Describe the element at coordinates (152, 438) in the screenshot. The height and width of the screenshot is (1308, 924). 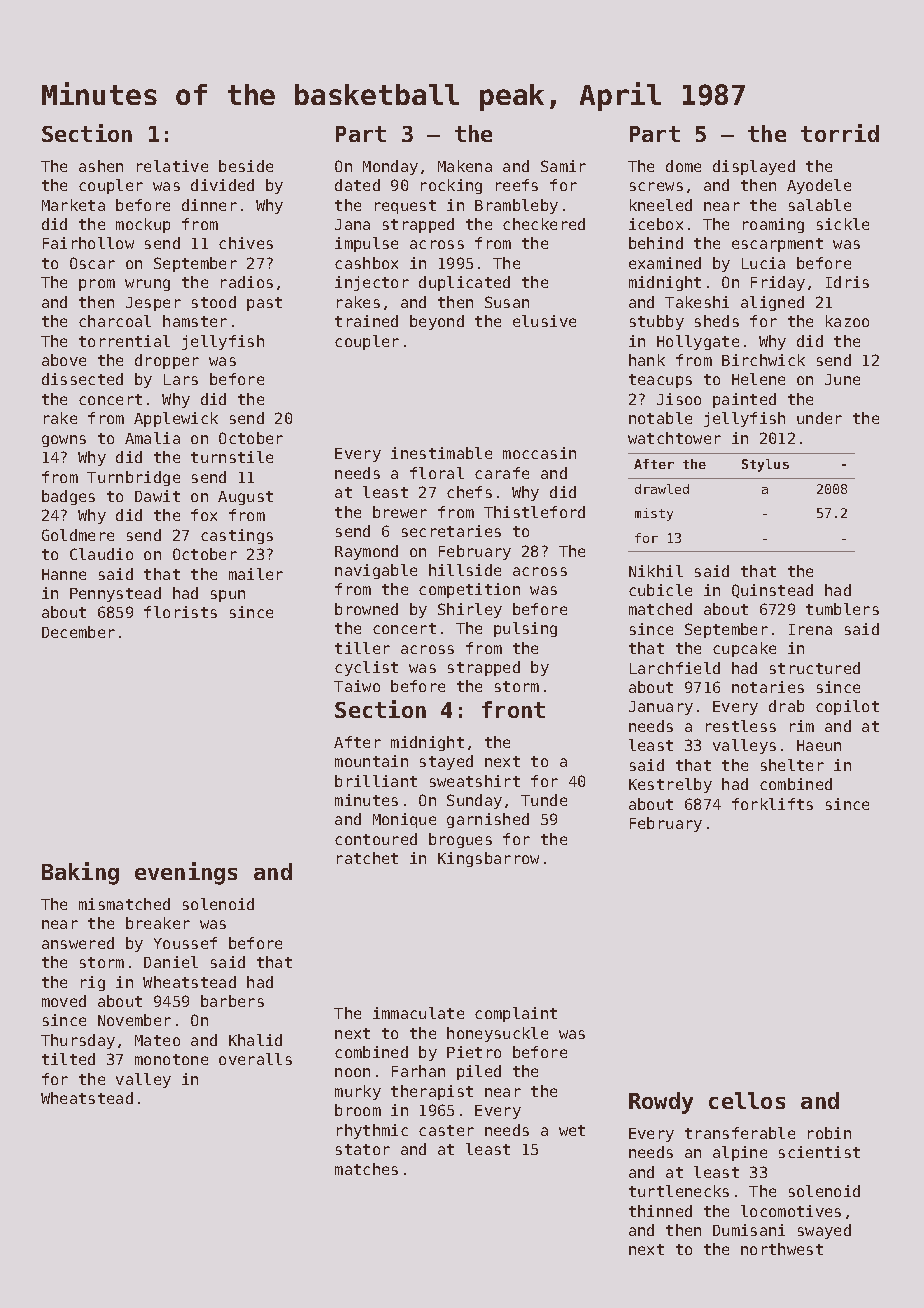
I see `Amalia` at that location.
